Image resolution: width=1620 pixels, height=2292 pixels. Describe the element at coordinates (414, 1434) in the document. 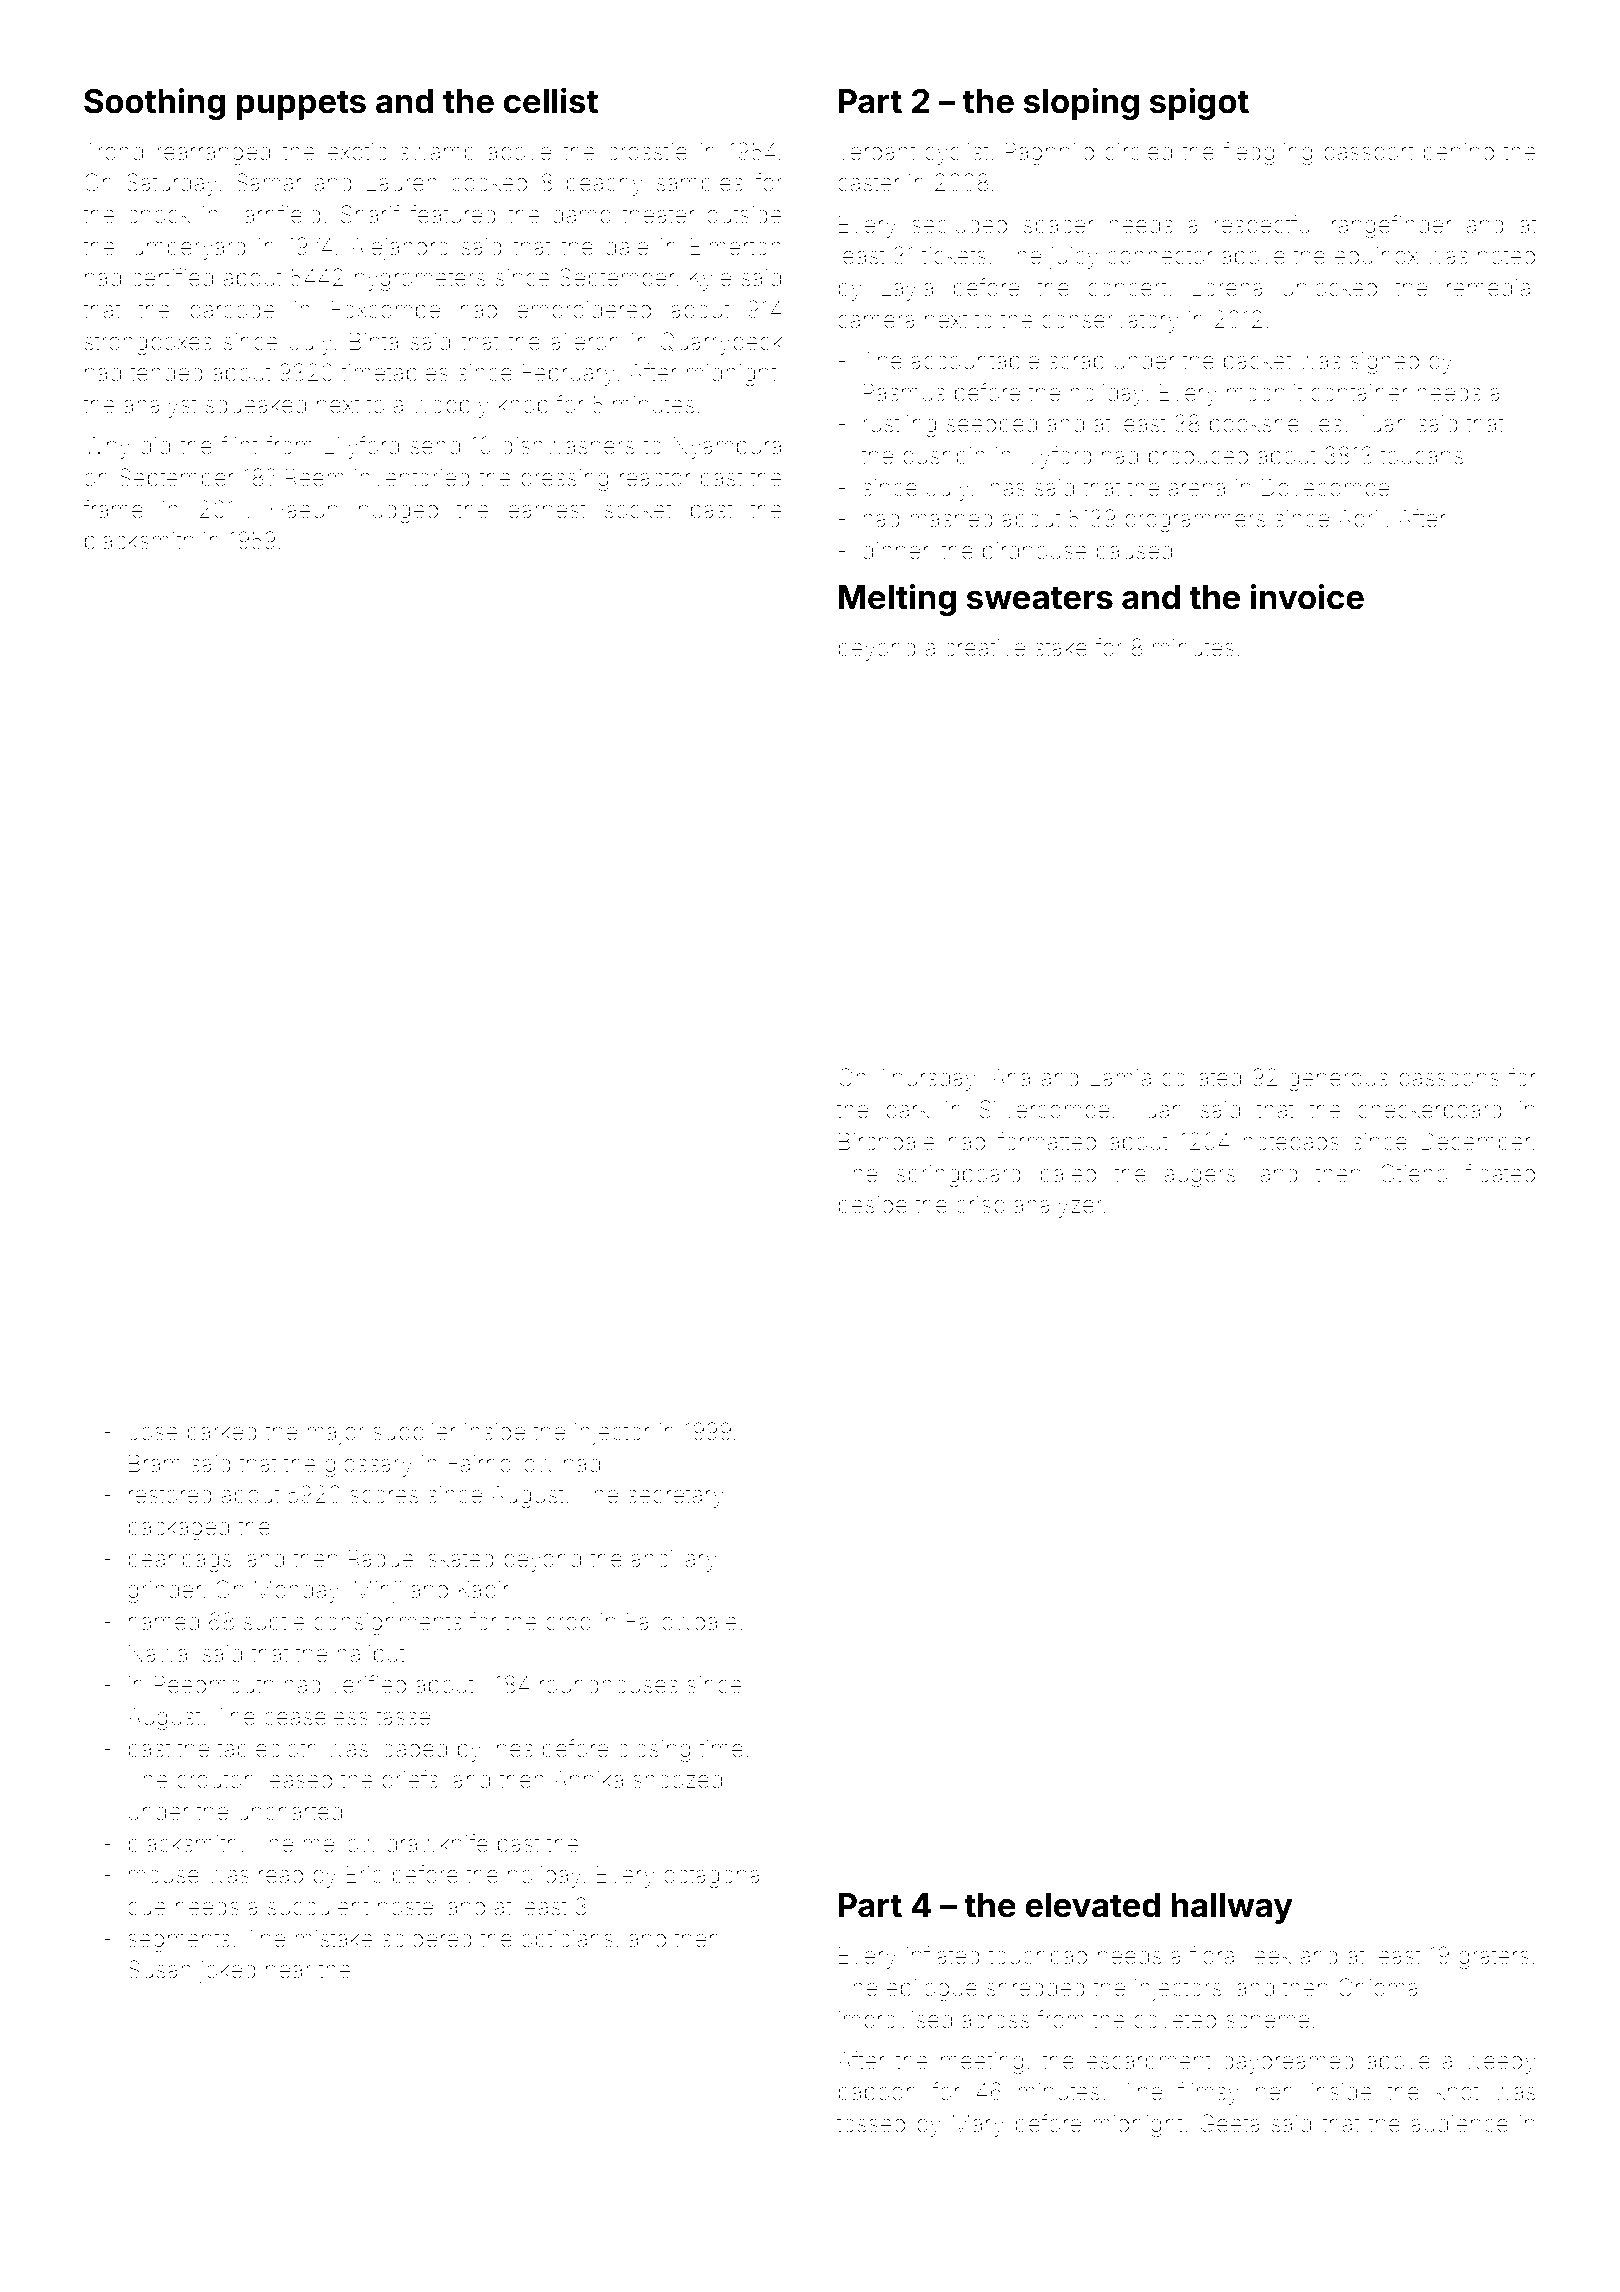

I see `supplier` at that location.
